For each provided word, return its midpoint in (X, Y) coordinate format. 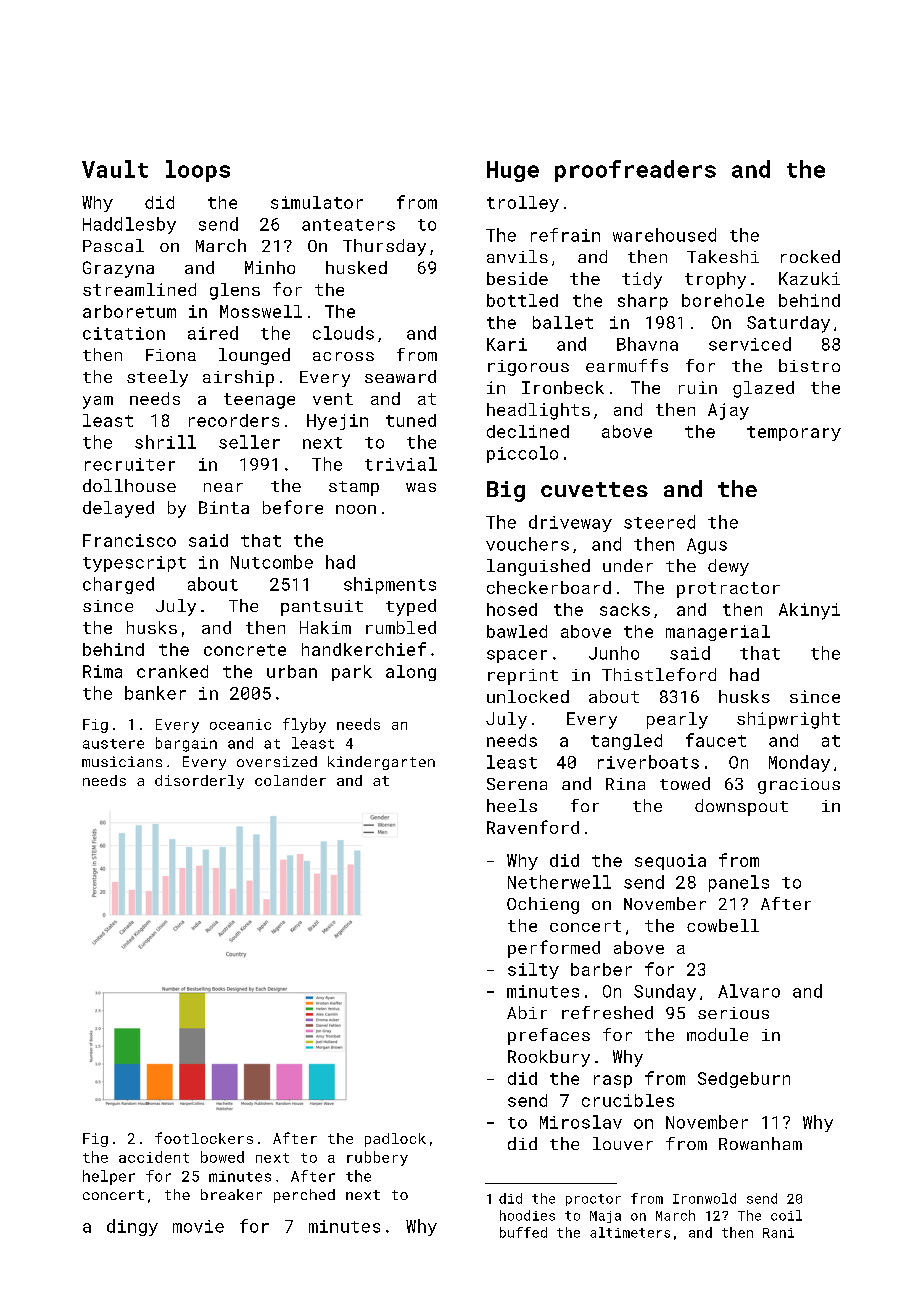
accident (154, 1157)
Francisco (129, 540)
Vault (115, 169)
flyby (304, 725)
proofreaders (635, 171)
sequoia (670, 862)
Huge (513, 171)
